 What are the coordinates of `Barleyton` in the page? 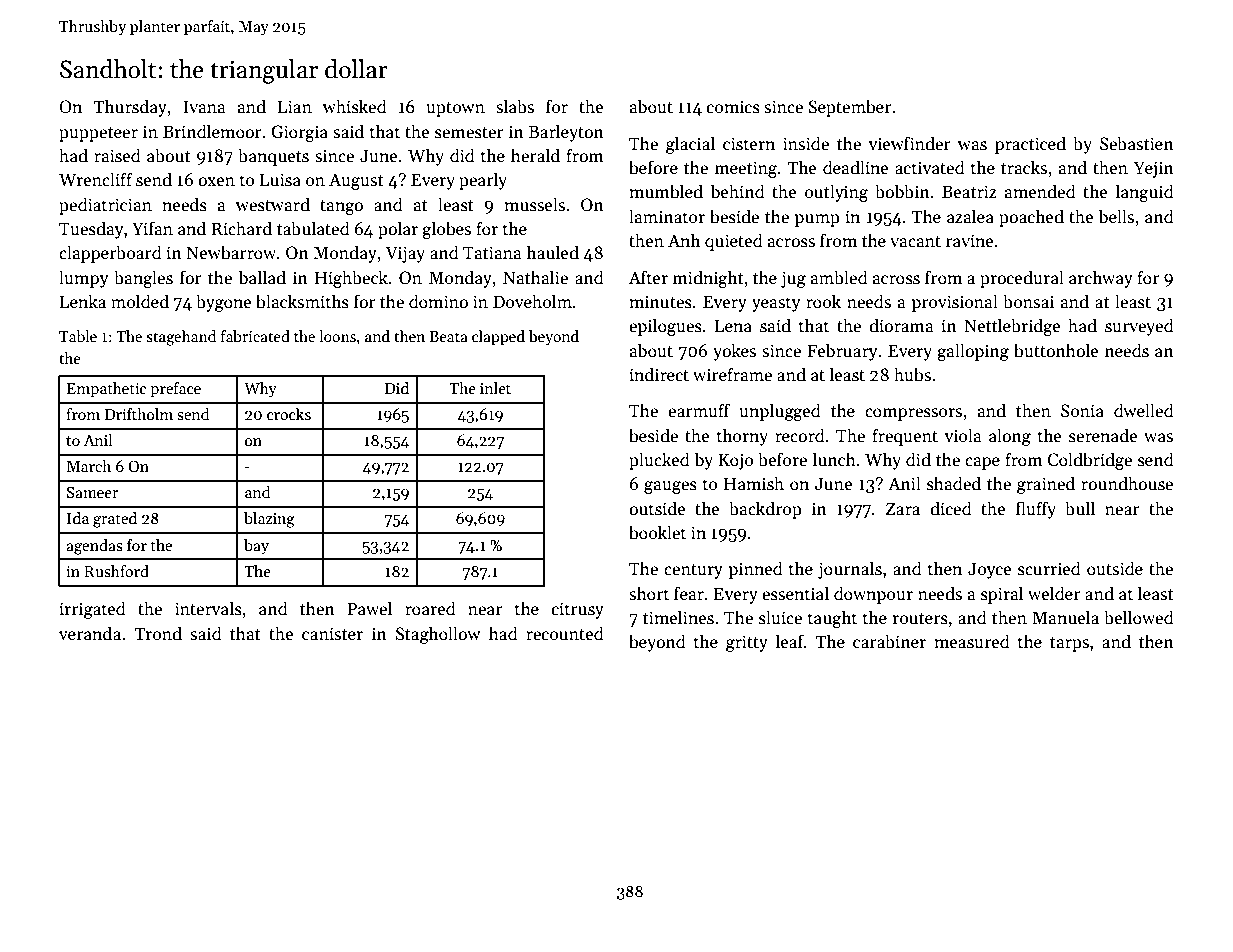 It's located at (566, 133).
